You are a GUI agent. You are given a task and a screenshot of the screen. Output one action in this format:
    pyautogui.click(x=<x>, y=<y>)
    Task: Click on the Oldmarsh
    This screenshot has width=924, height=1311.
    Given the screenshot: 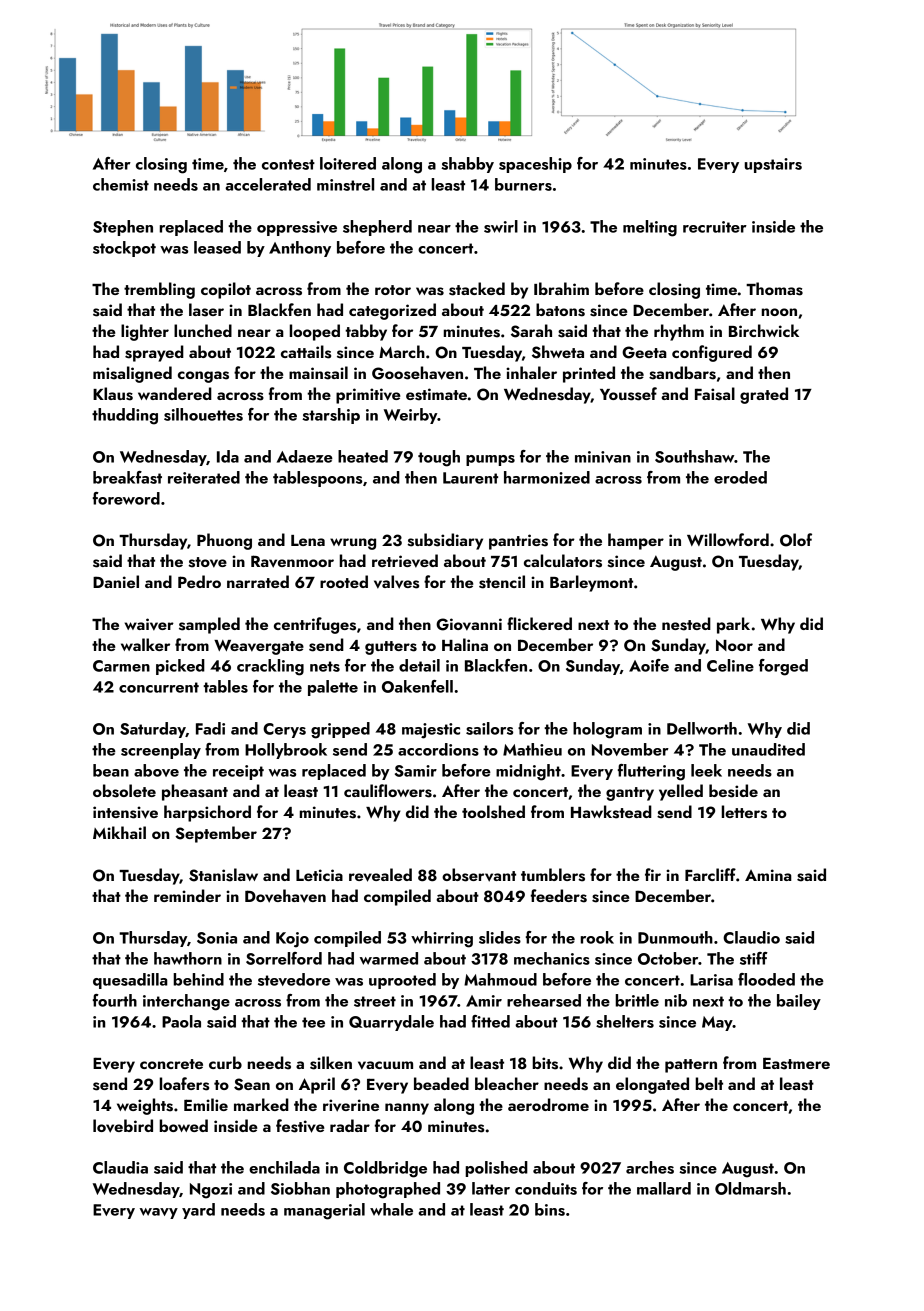 What is the action you would take?
    pyautogui.click(x=750, y=1188)
